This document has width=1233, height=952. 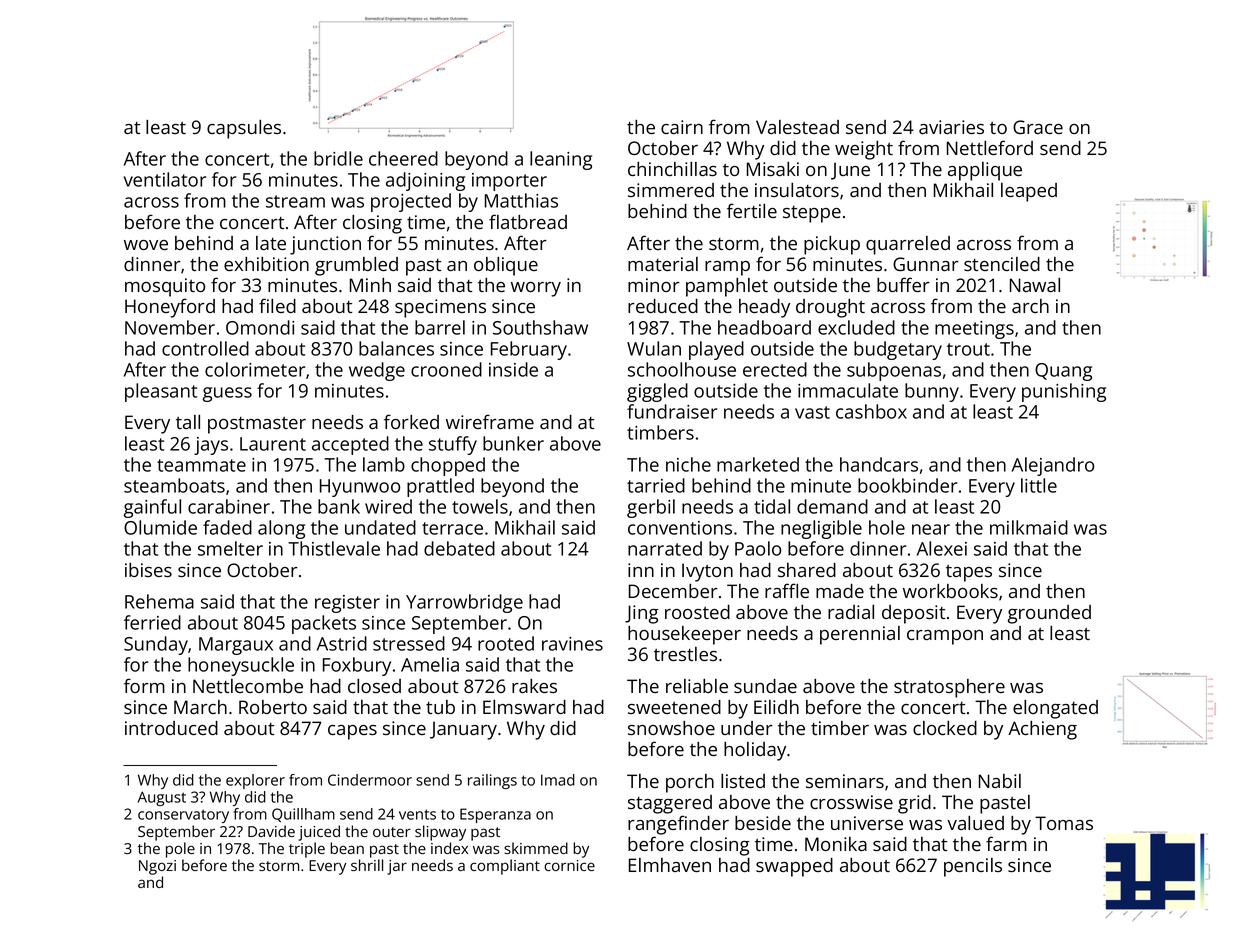 What do you see at coordinates (975, 823) in the document?
I see `valued` at bounding box center [975, 823].
